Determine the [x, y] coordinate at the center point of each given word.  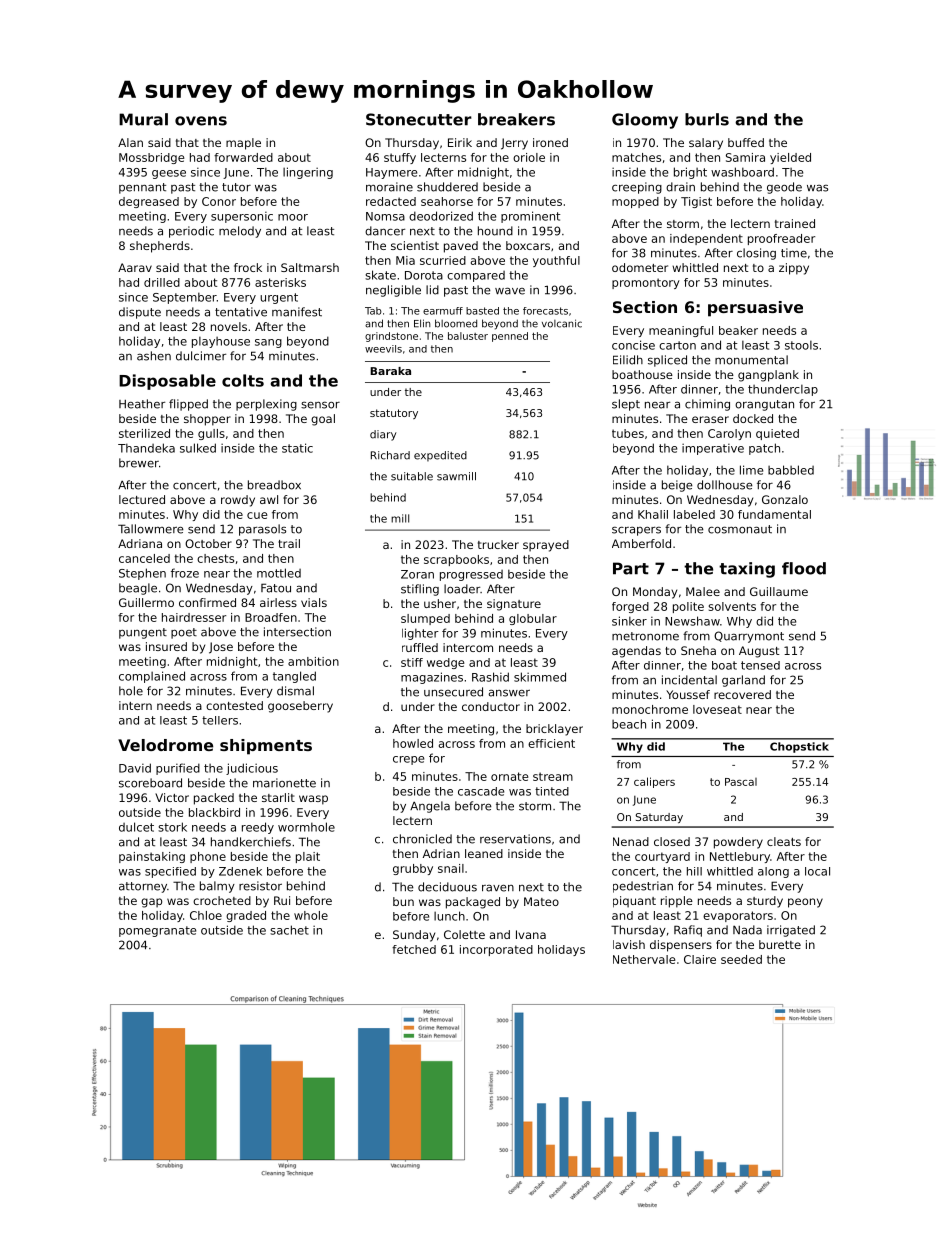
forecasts [545, 311]
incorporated [496, 950]
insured [166, 646]
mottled [279, 573]
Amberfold [641, 543]
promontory [646, 283]
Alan [130, 142]
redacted [391, 201]
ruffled [420, 647]
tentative [241, 312]
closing [756, 254]
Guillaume [779, 591]
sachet [289, 930]
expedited [440, 456]
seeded [741, 959]
